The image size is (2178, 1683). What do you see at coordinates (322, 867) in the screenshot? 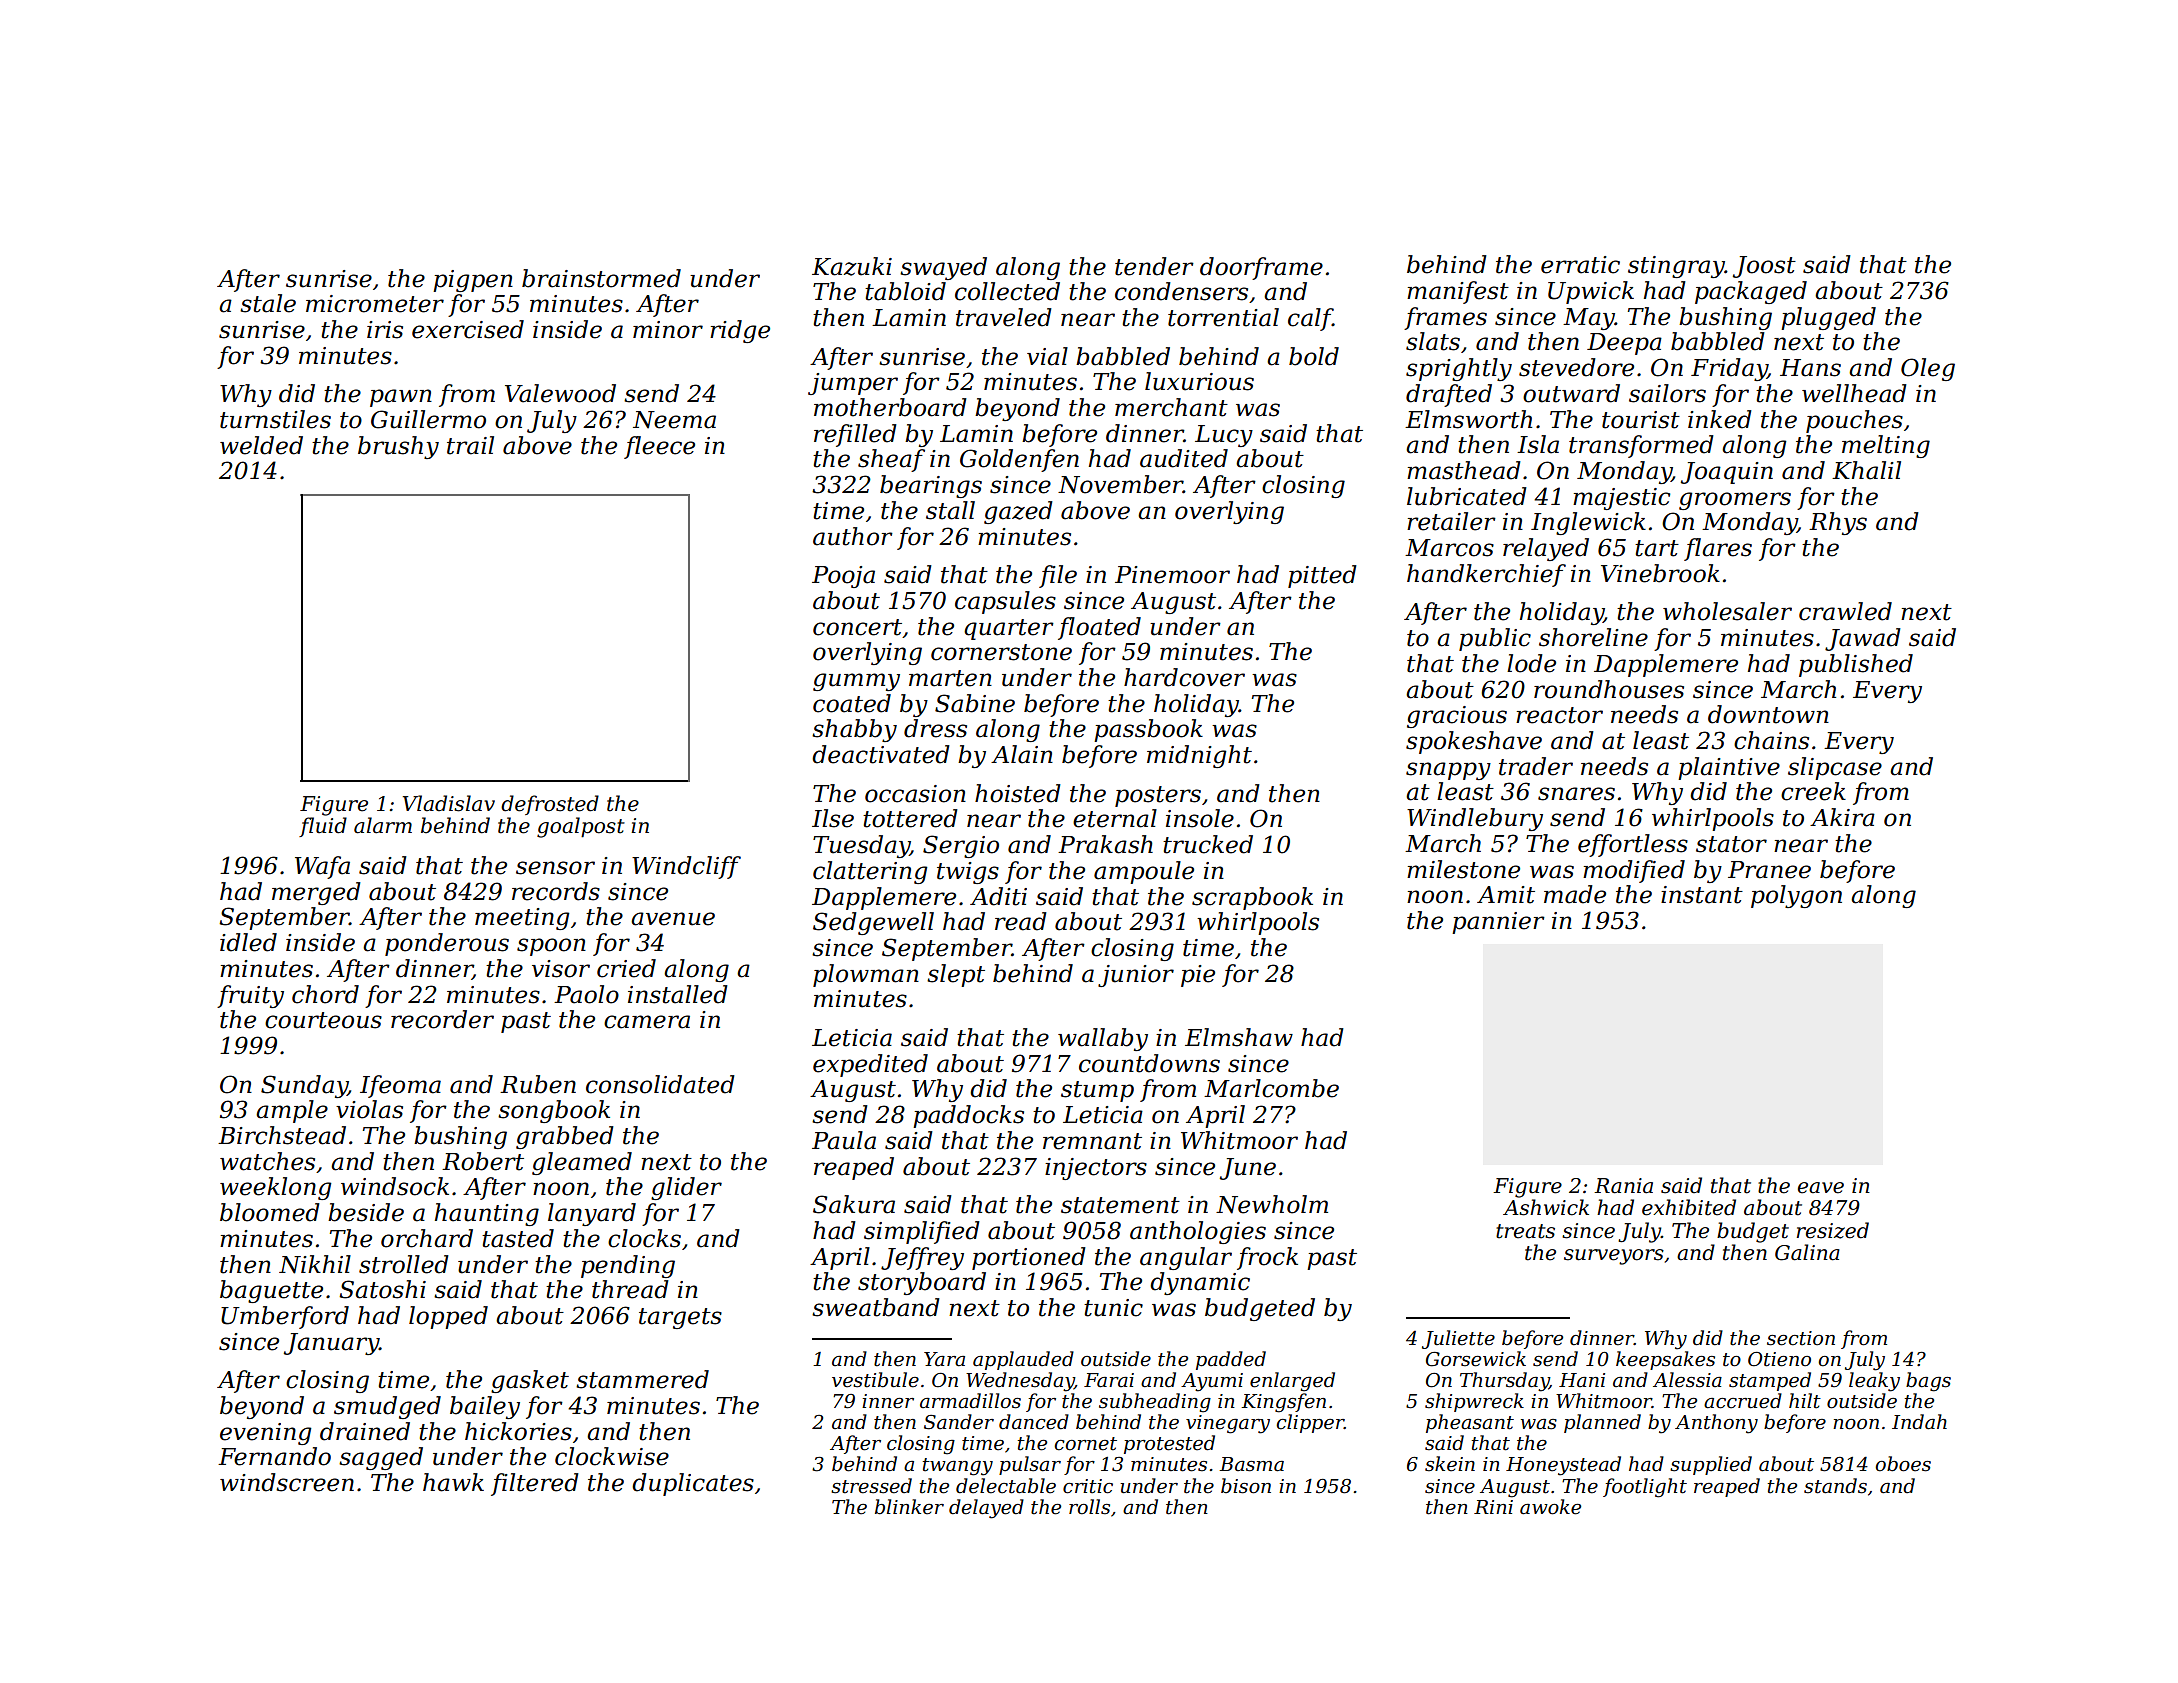
I see `Wafa` at bounding box center [322, 867].
